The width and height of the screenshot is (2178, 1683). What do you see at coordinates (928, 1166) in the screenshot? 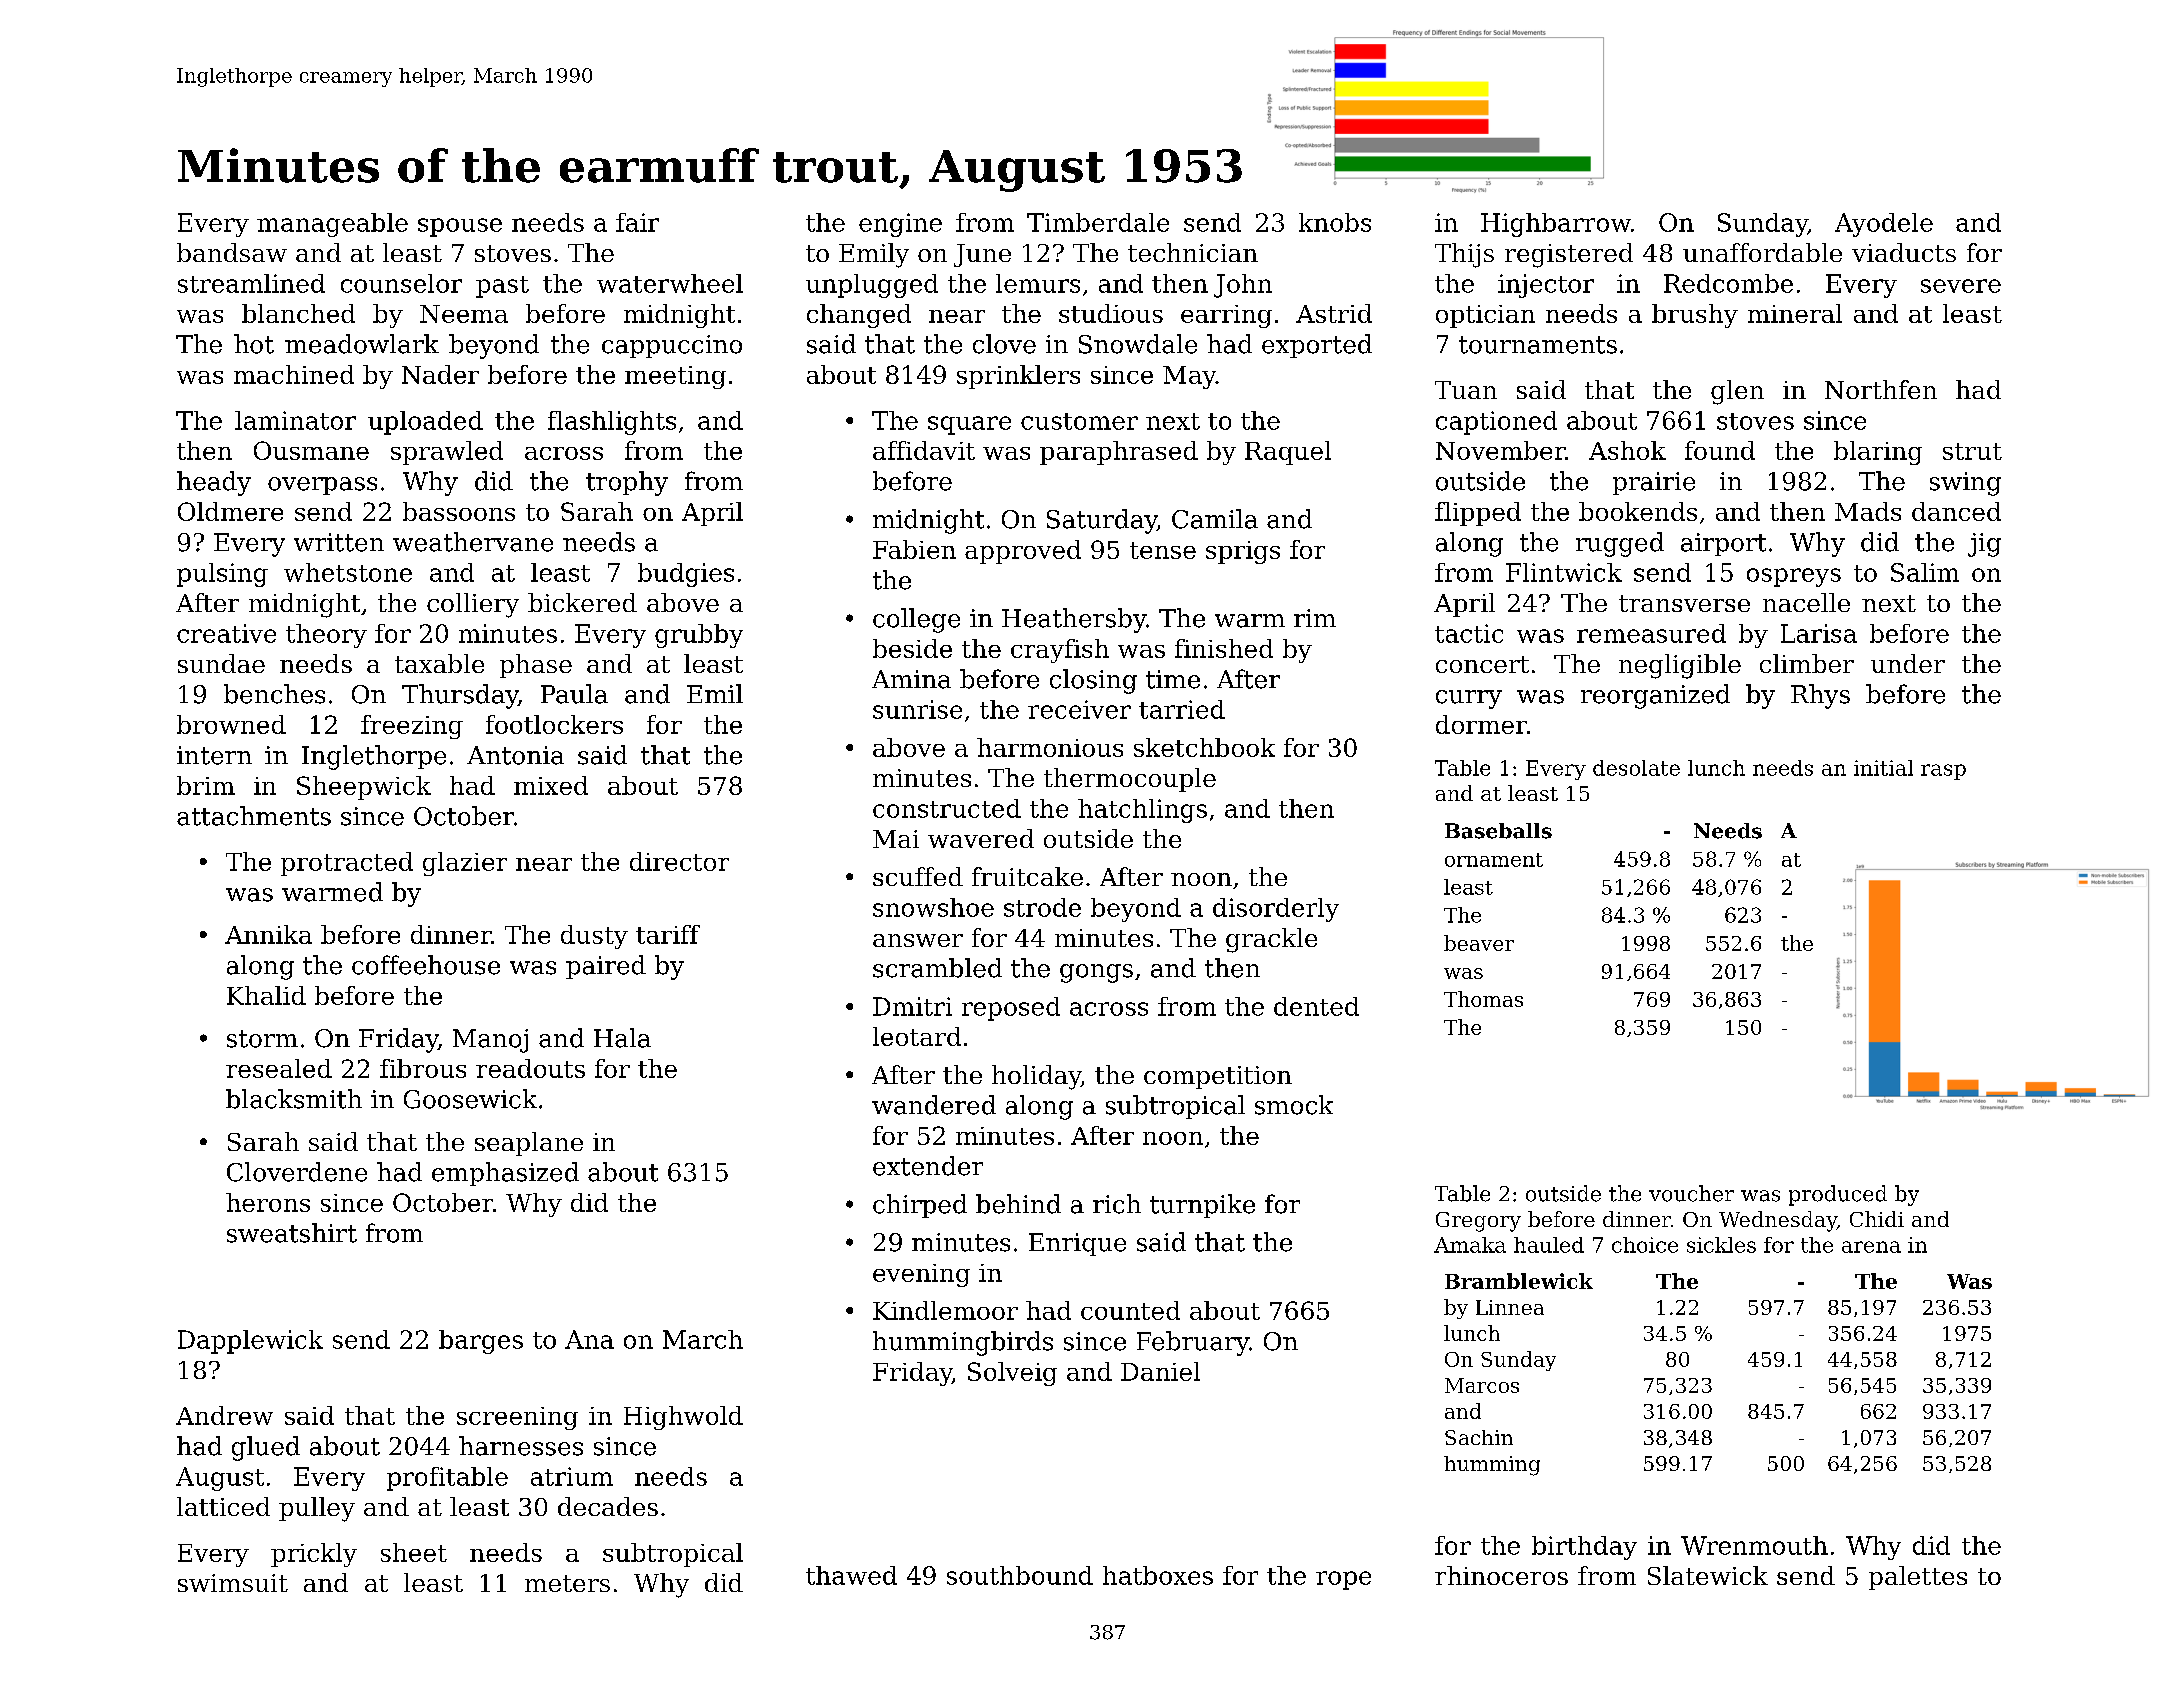
I see `extender` at bounding box center [928, 1166].
